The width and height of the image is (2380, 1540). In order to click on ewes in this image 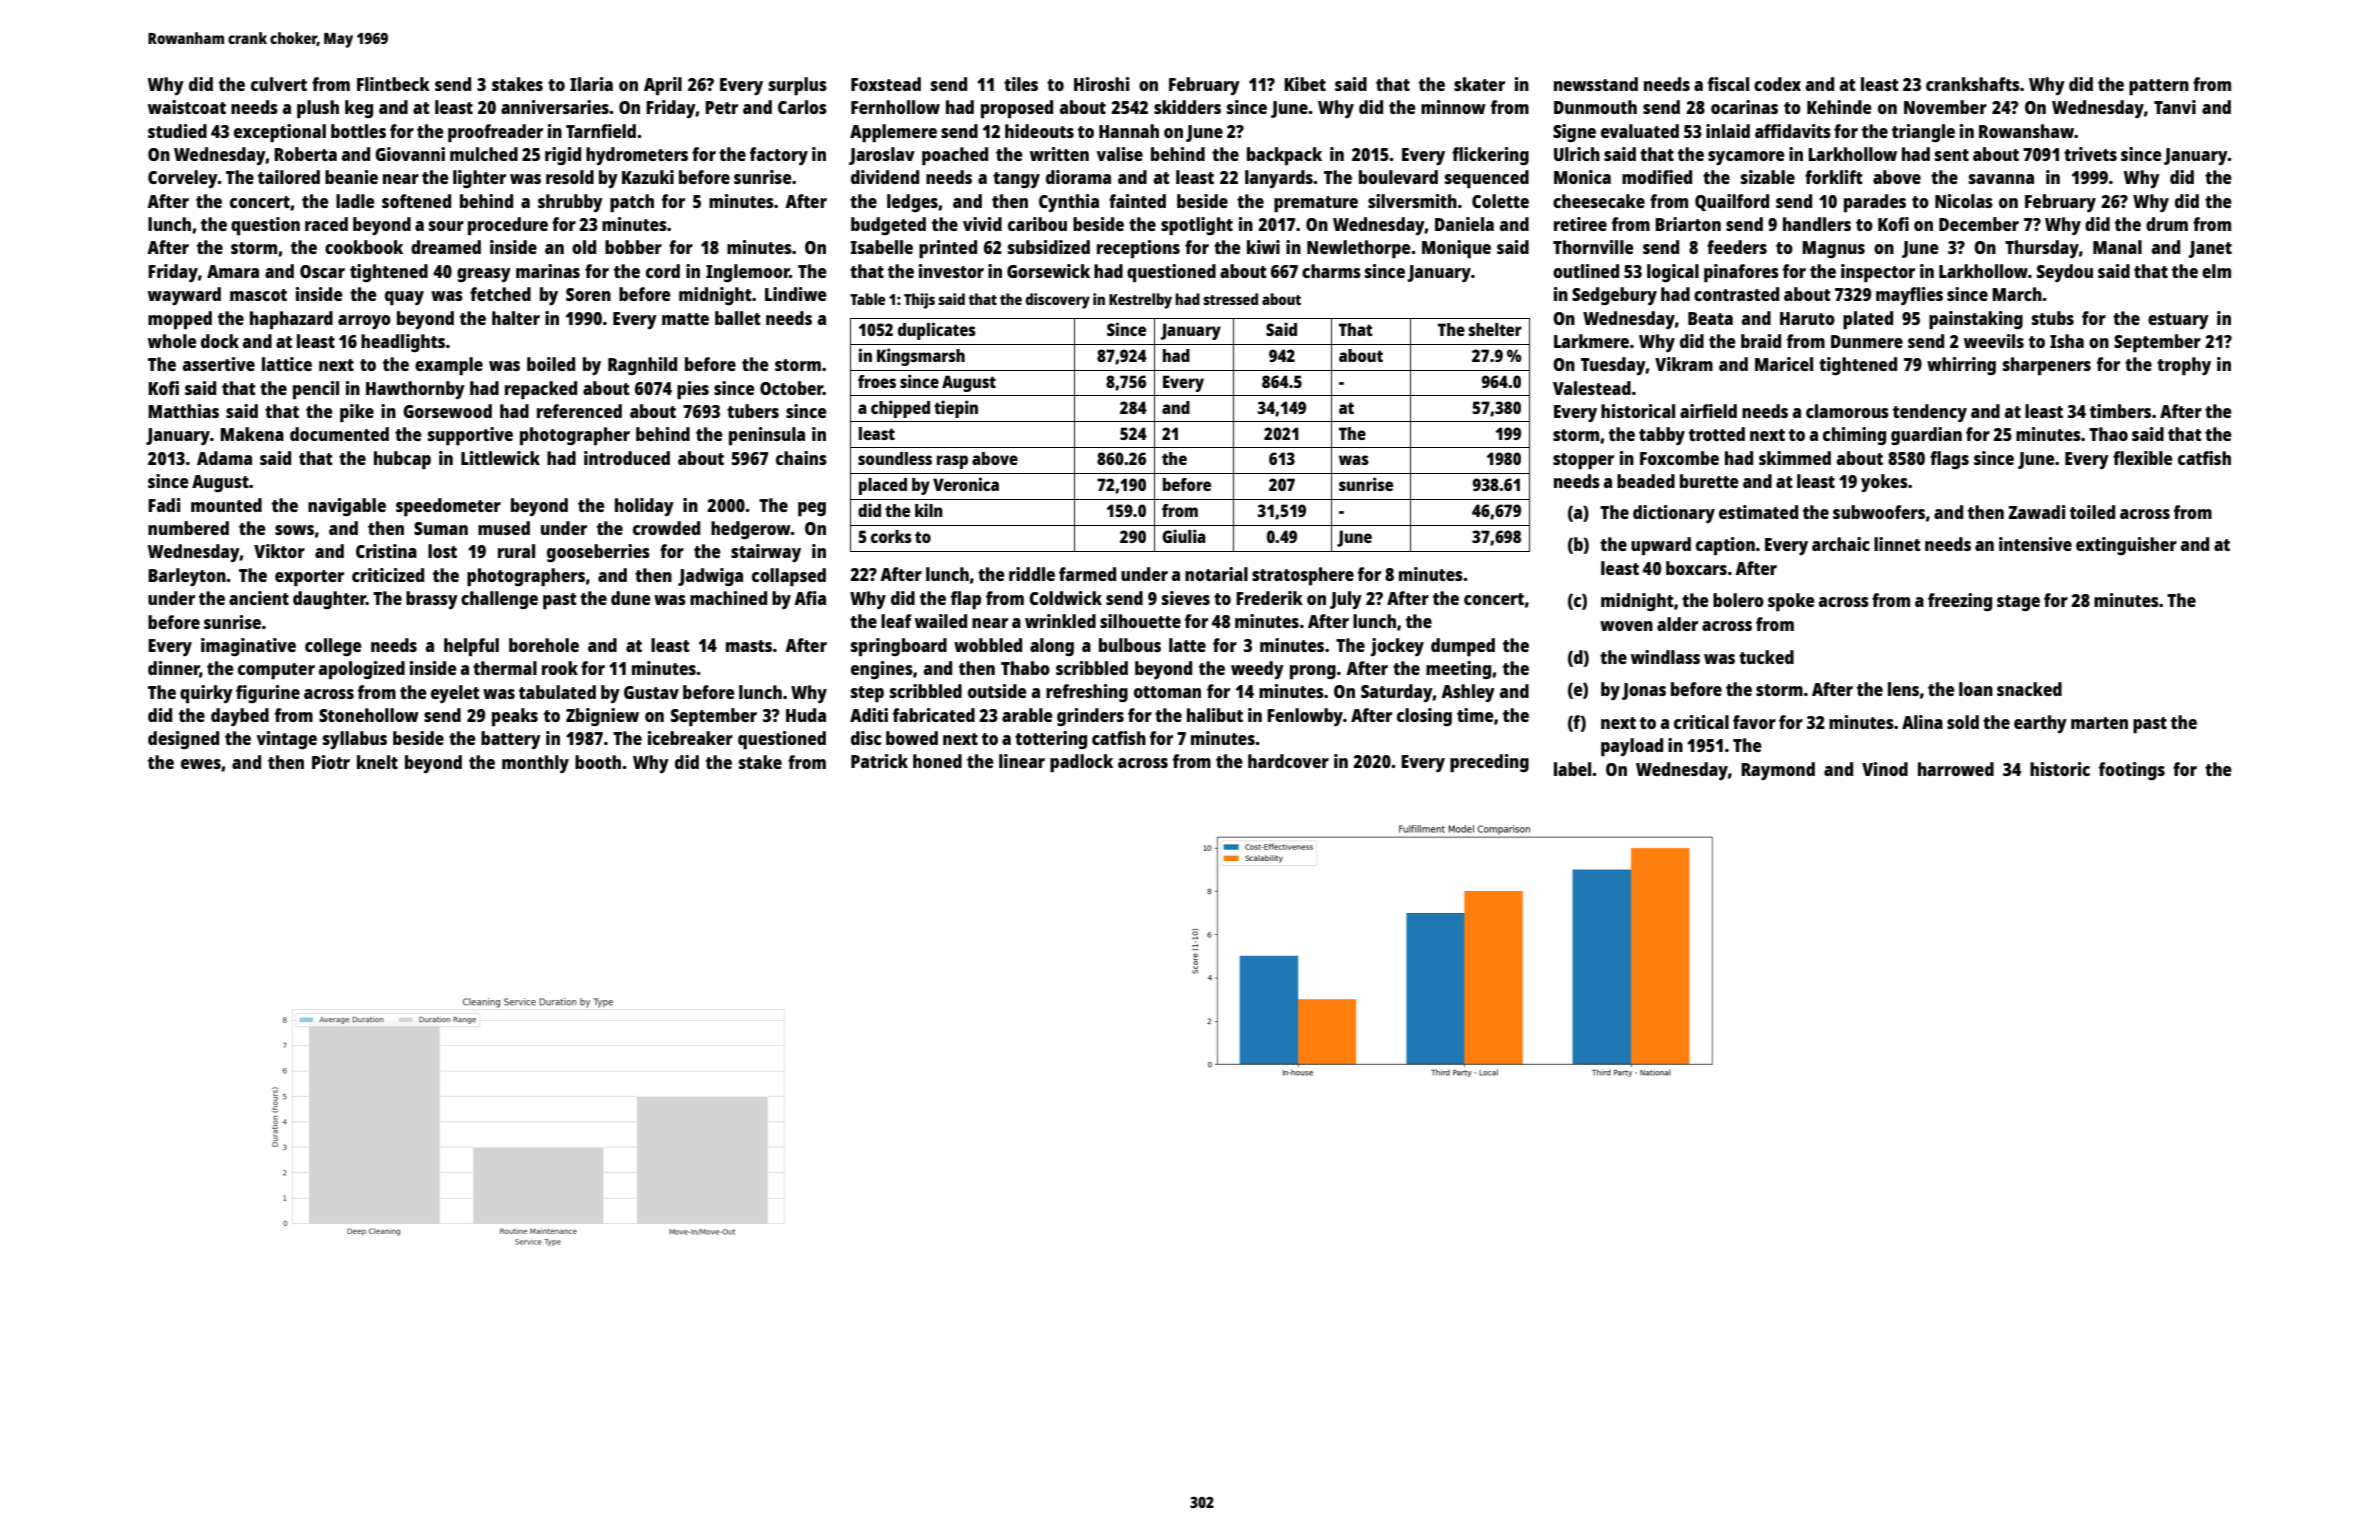, I will do `click(201, 764)`.
